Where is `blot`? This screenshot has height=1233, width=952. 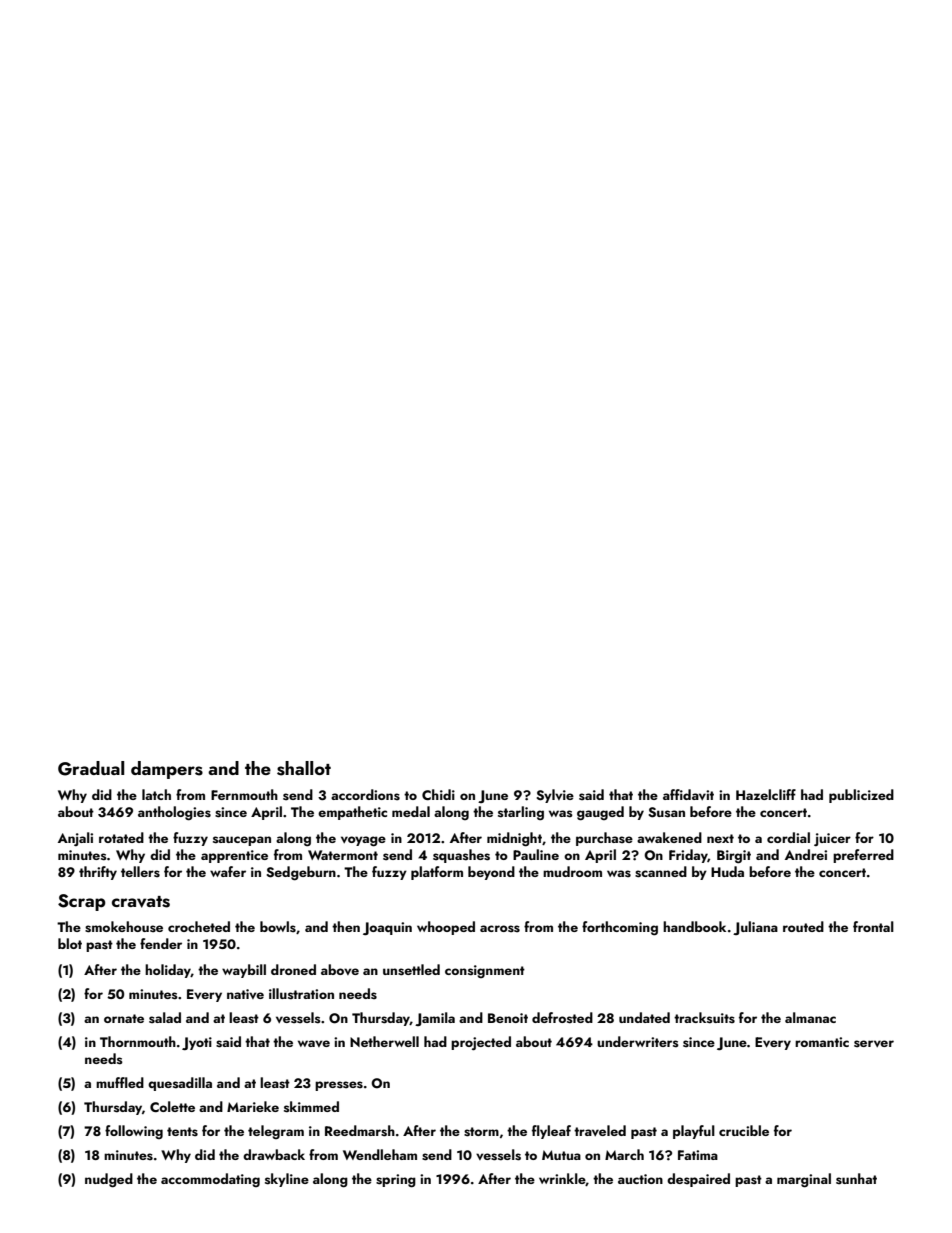
blot is located at coordinates (70, 943).
